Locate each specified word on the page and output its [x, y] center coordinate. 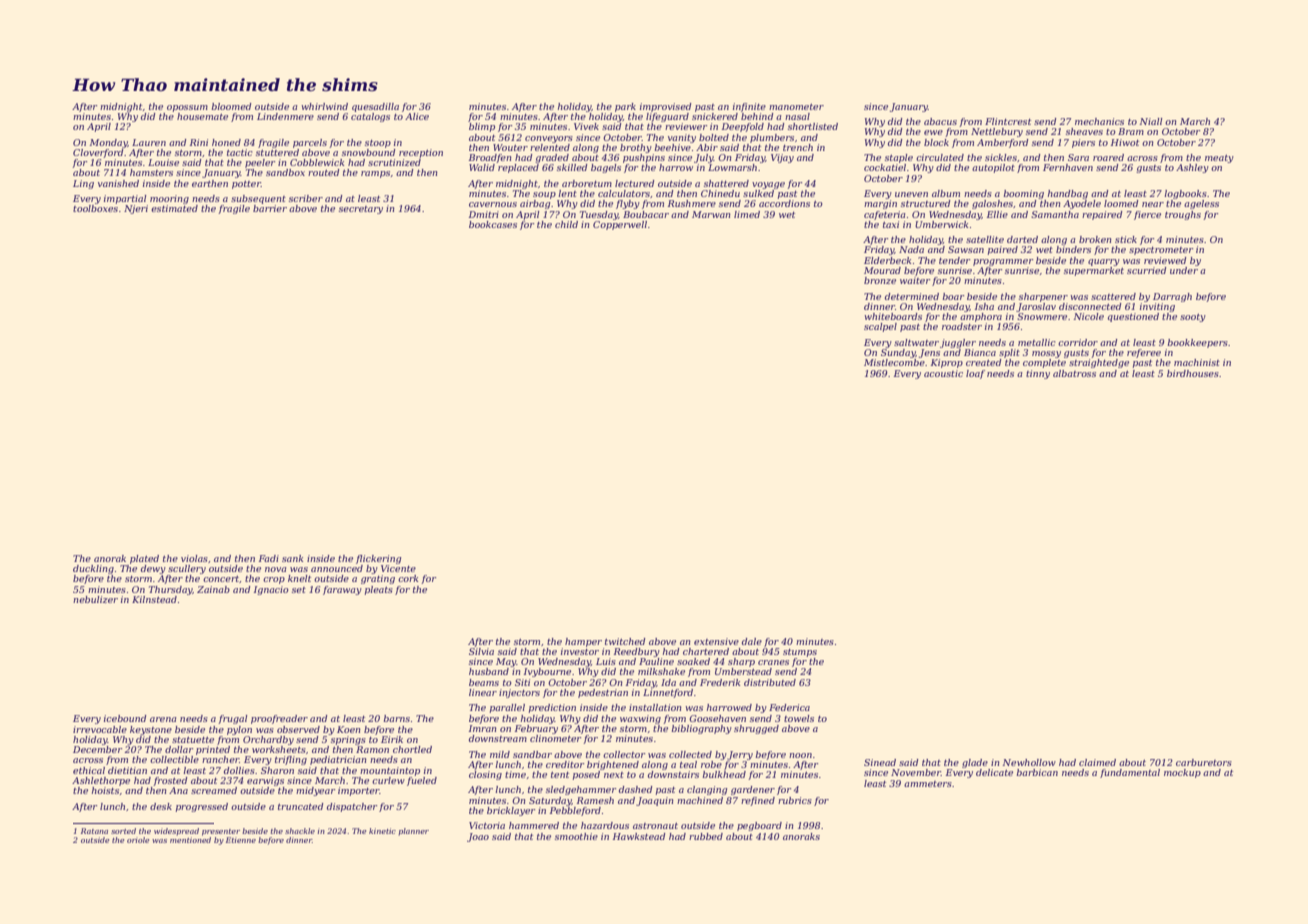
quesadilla [375, 107]
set [299, 590]
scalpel [880, 327]
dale [752, 641]
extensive [716, 641]
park [625, 107]
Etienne [241, 840]
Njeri [136, 209]
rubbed [706, 836]
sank [292, 558]
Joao [478, 837]
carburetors [1204, 762]
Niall [1151, 121]
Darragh [1172, 297]
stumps [800, 653]
